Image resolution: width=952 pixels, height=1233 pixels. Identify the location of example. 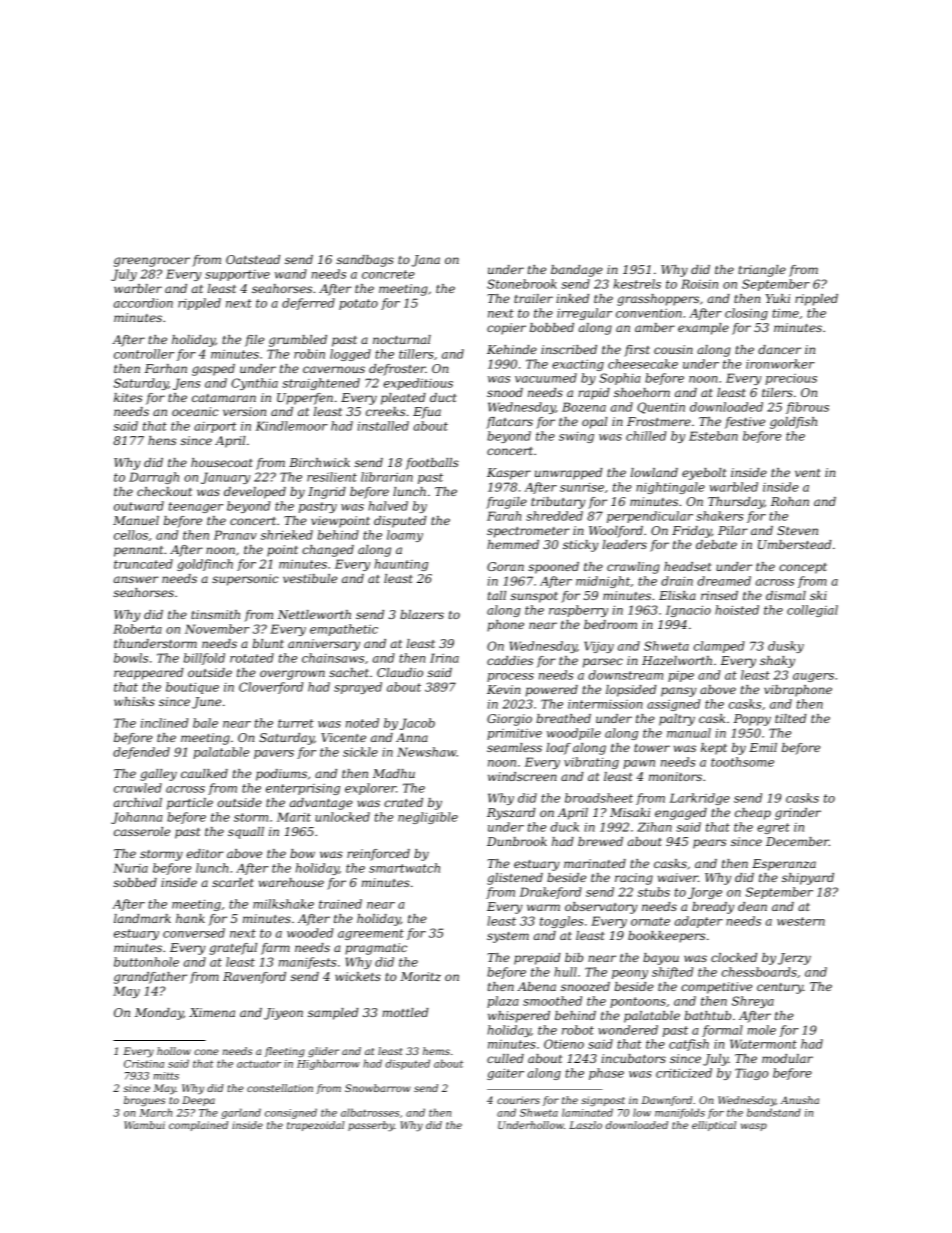
(703, 329).
